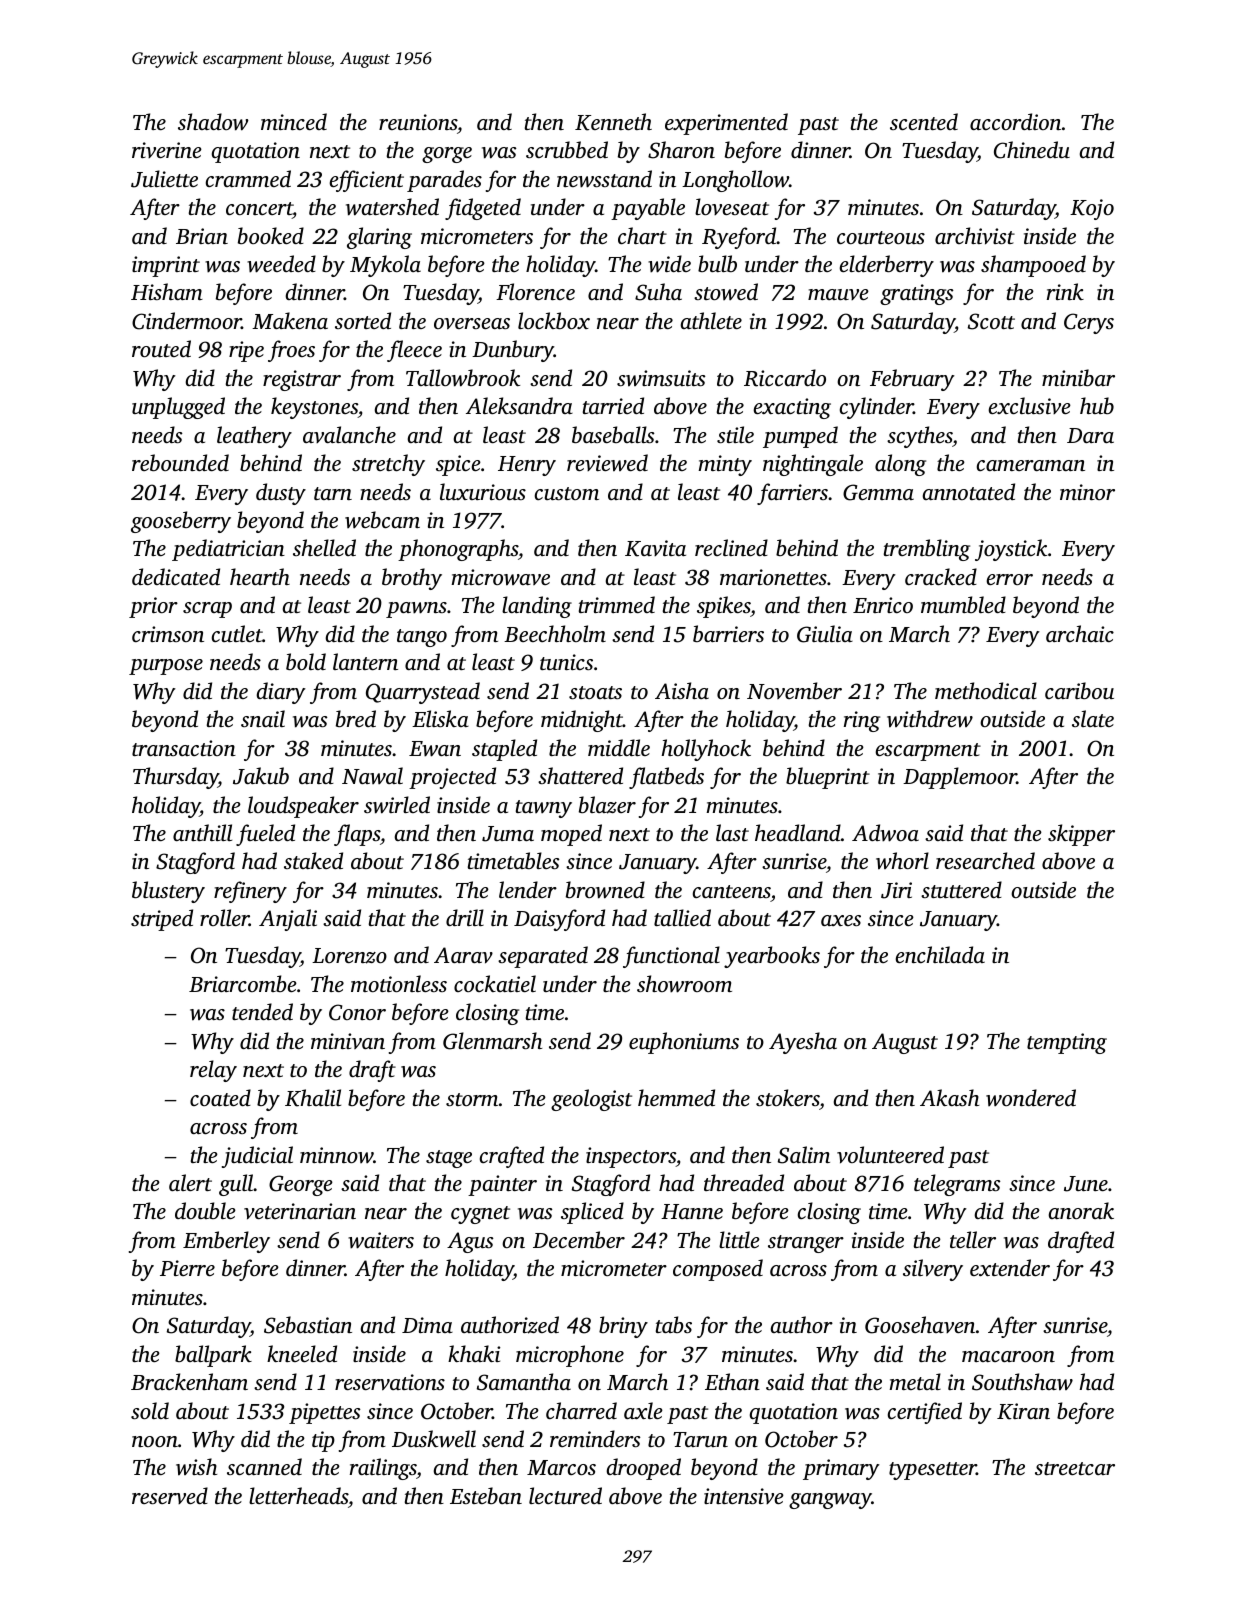  What do you see at coordinates (1081, 835) in the document?
I see `skipper` at bounding box center [1081, 835].
